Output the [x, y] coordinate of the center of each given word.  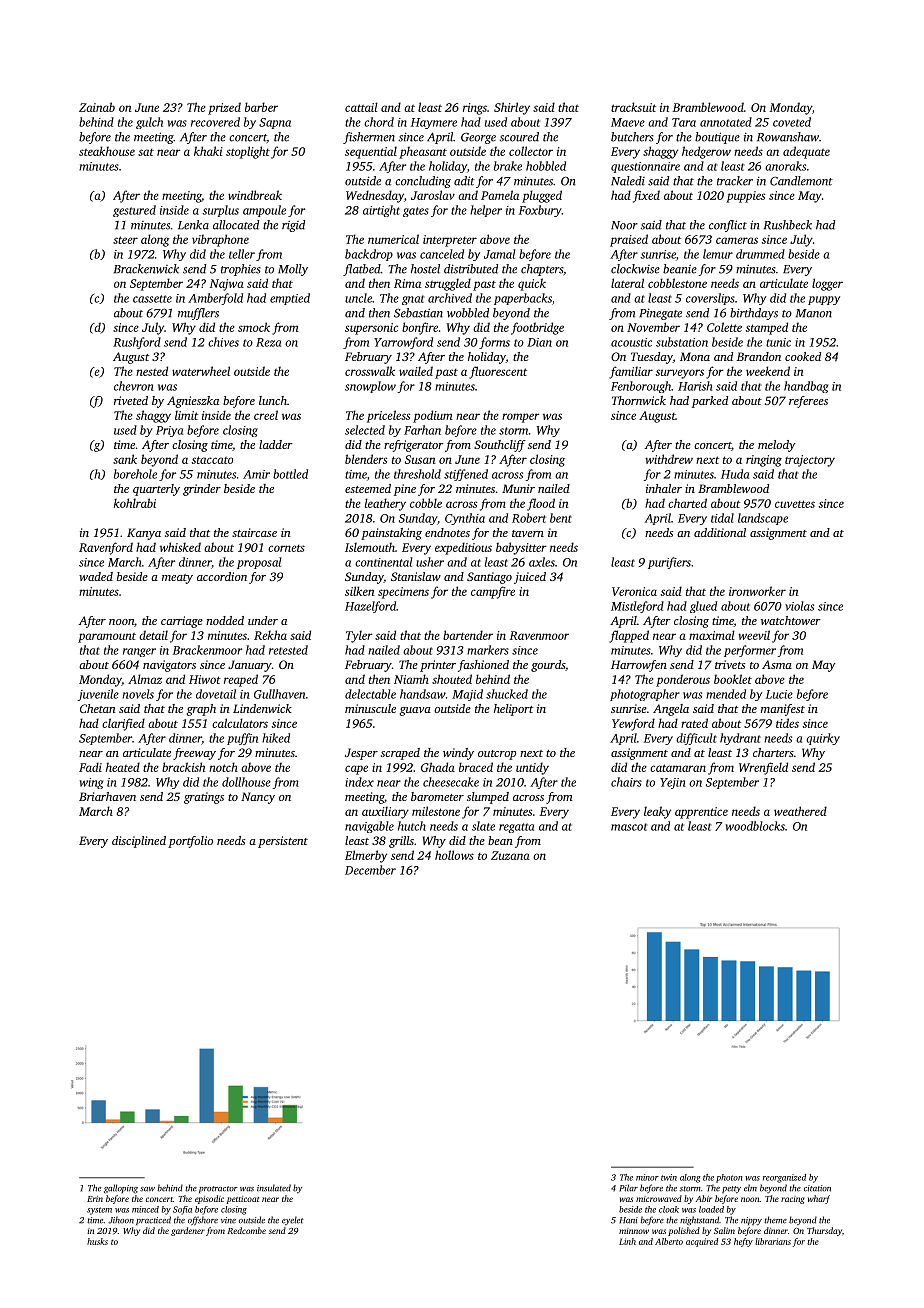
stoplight [248, 152]
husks [97, 1241]
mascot [629, 827]
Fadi [90, 767]
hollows [454, 855]
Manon [814, 313]
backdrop [369, 255]
